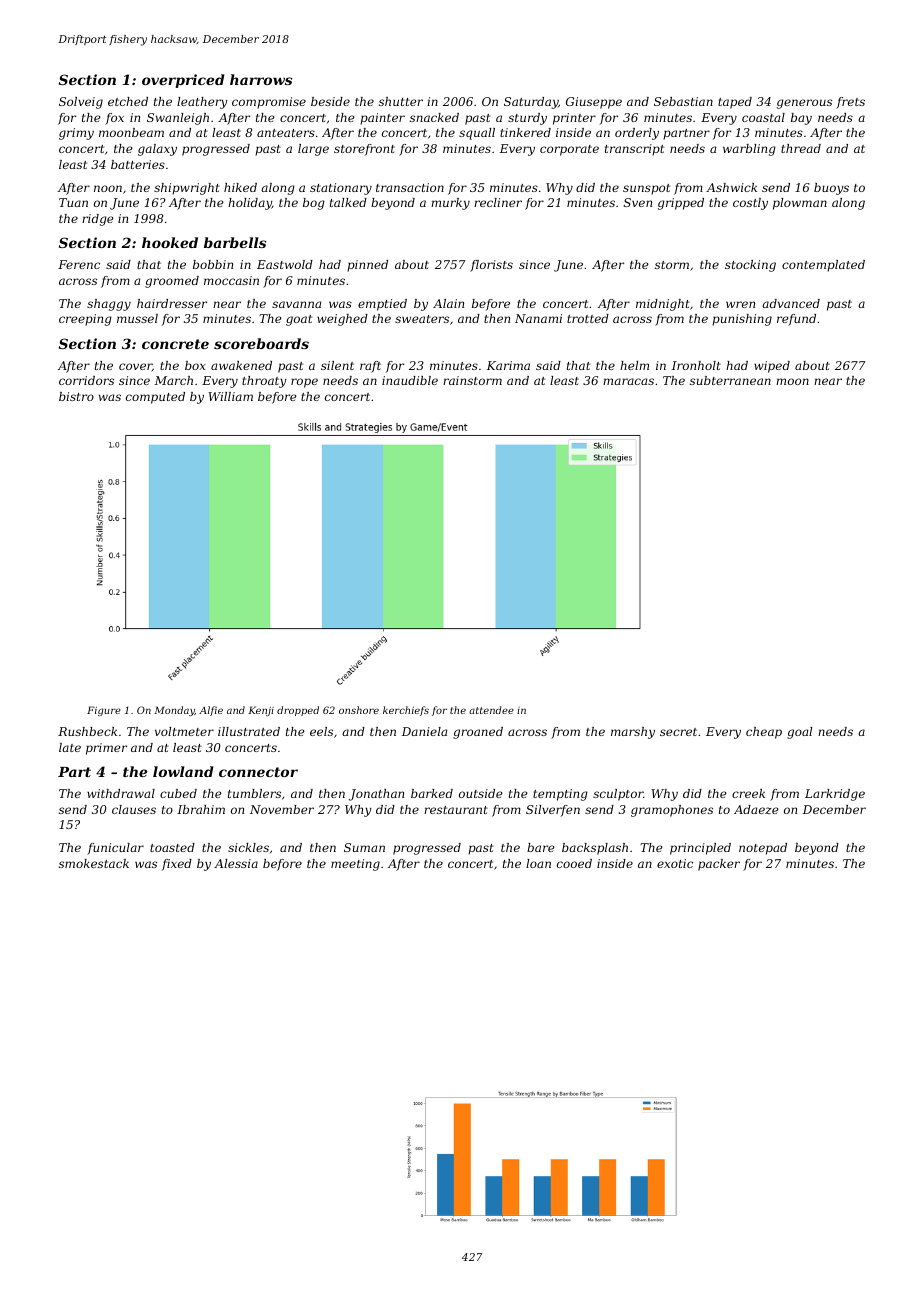 This page has width=924, height=1308. I want to click on Figure, so click(104, 711).
